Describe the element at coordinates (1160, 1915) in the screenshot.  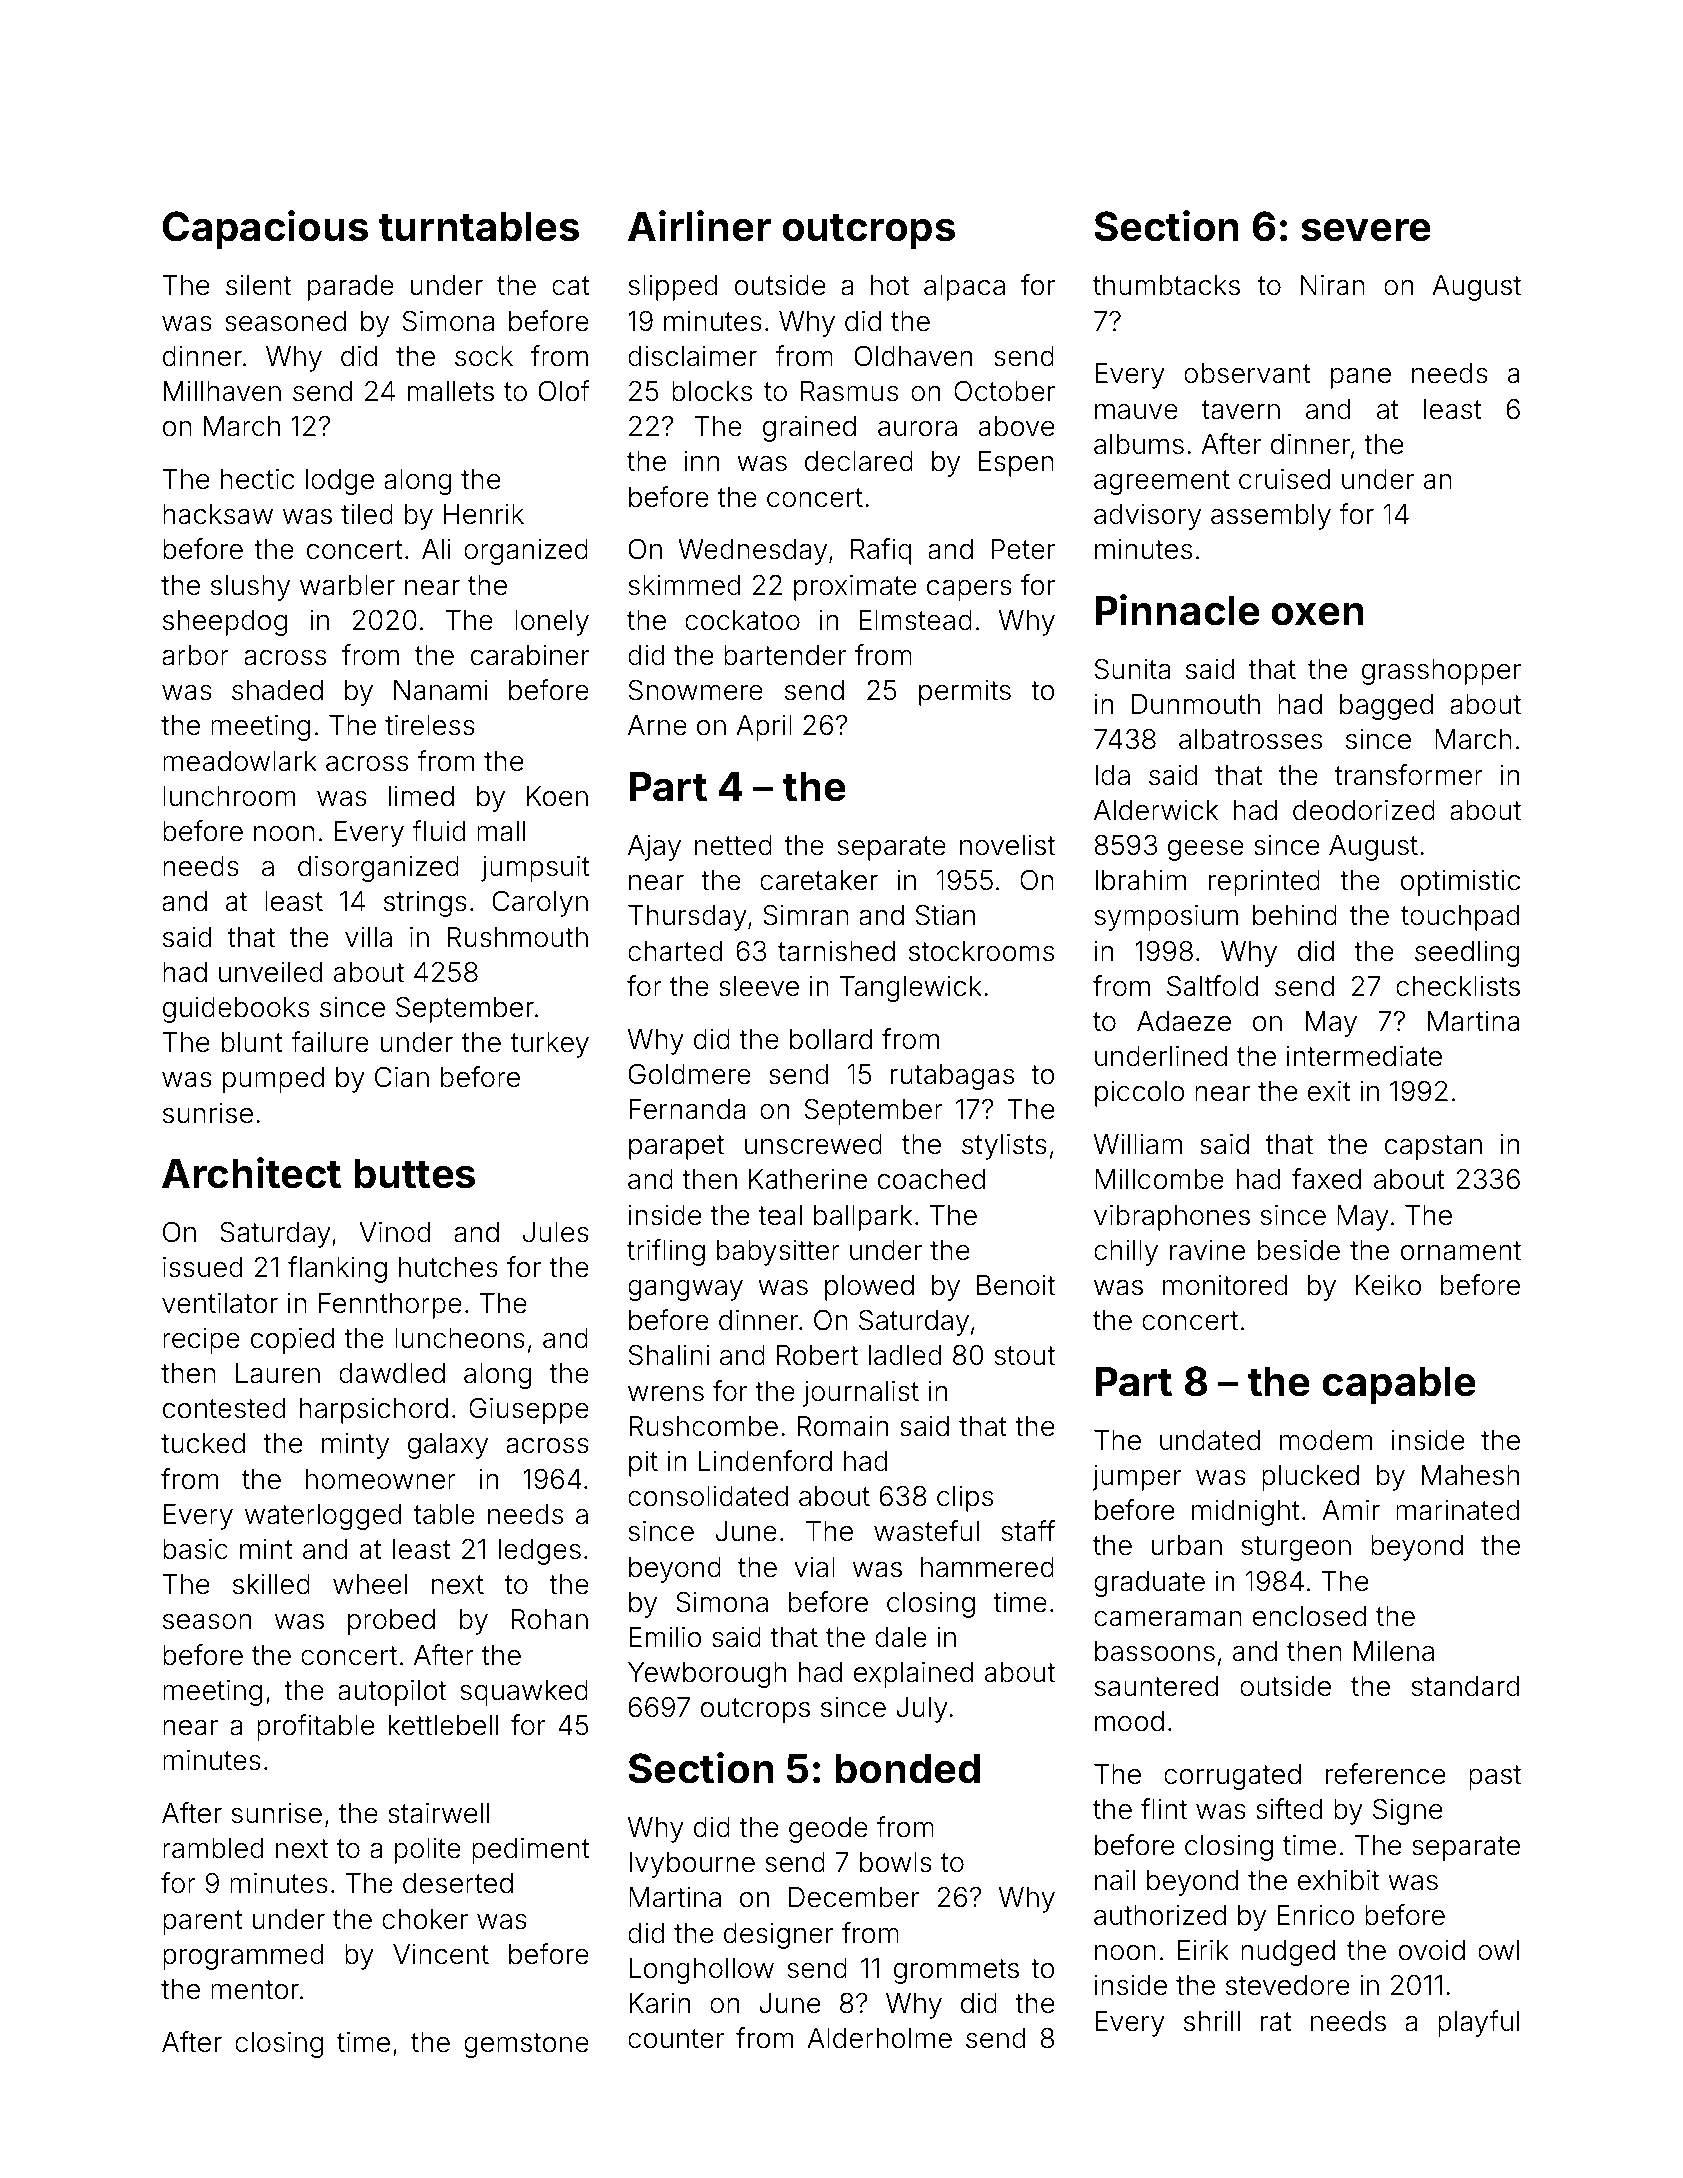
I see `authorized` at that location.
